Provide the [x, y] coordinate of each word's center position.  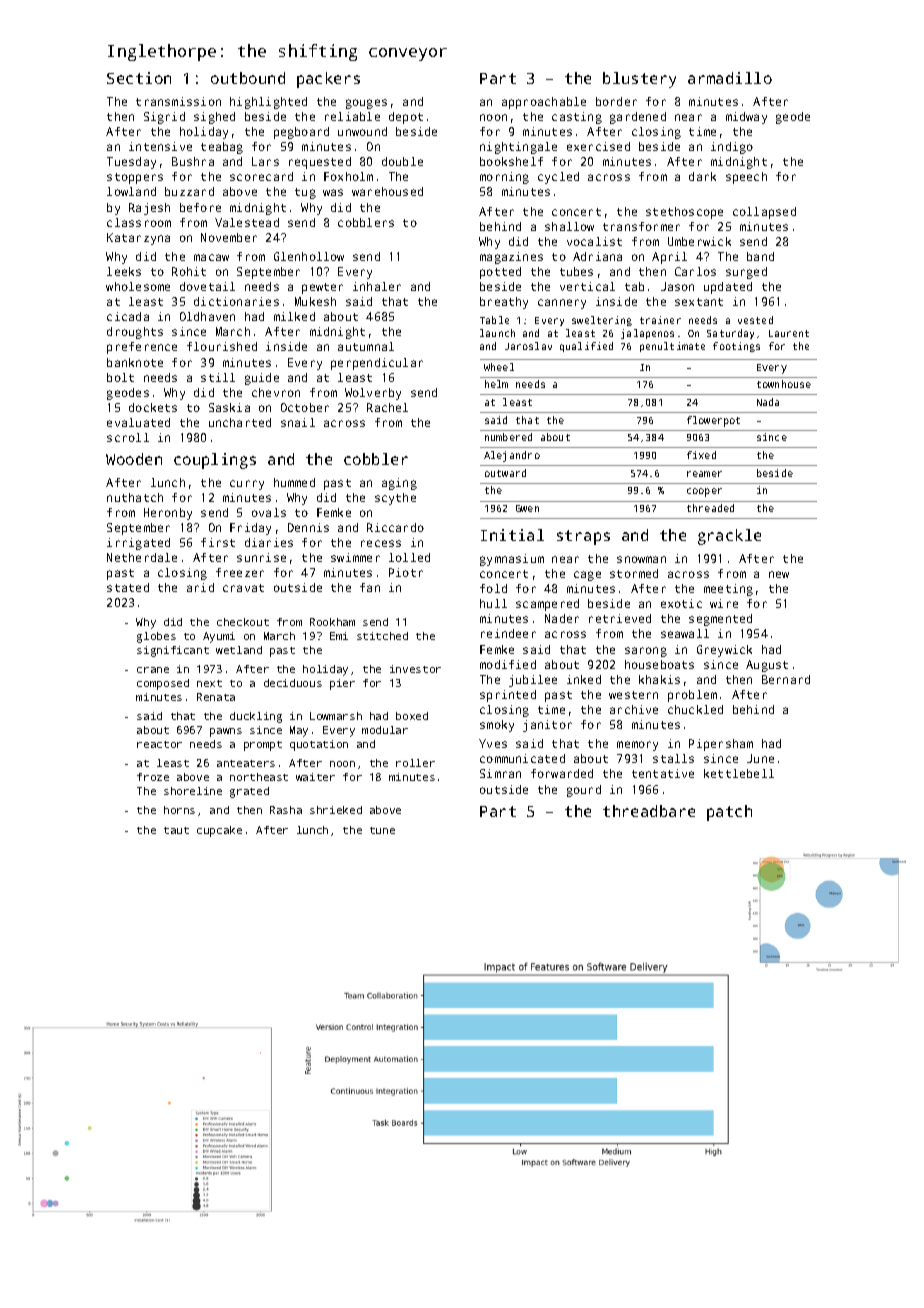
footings [736, 347]
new [779, 574]
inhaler [377, 286]
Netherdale [142, 557]
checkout [243, 622]
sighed [214, 118]
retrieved [620, 618]
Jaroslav [528, 346]
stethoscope [684, 213]
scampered [547, 605]
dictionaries [236, 301]
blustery [639, 80]
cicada [128, 316]
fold [493, 588]
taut [176, 830]
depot [406, 118]
